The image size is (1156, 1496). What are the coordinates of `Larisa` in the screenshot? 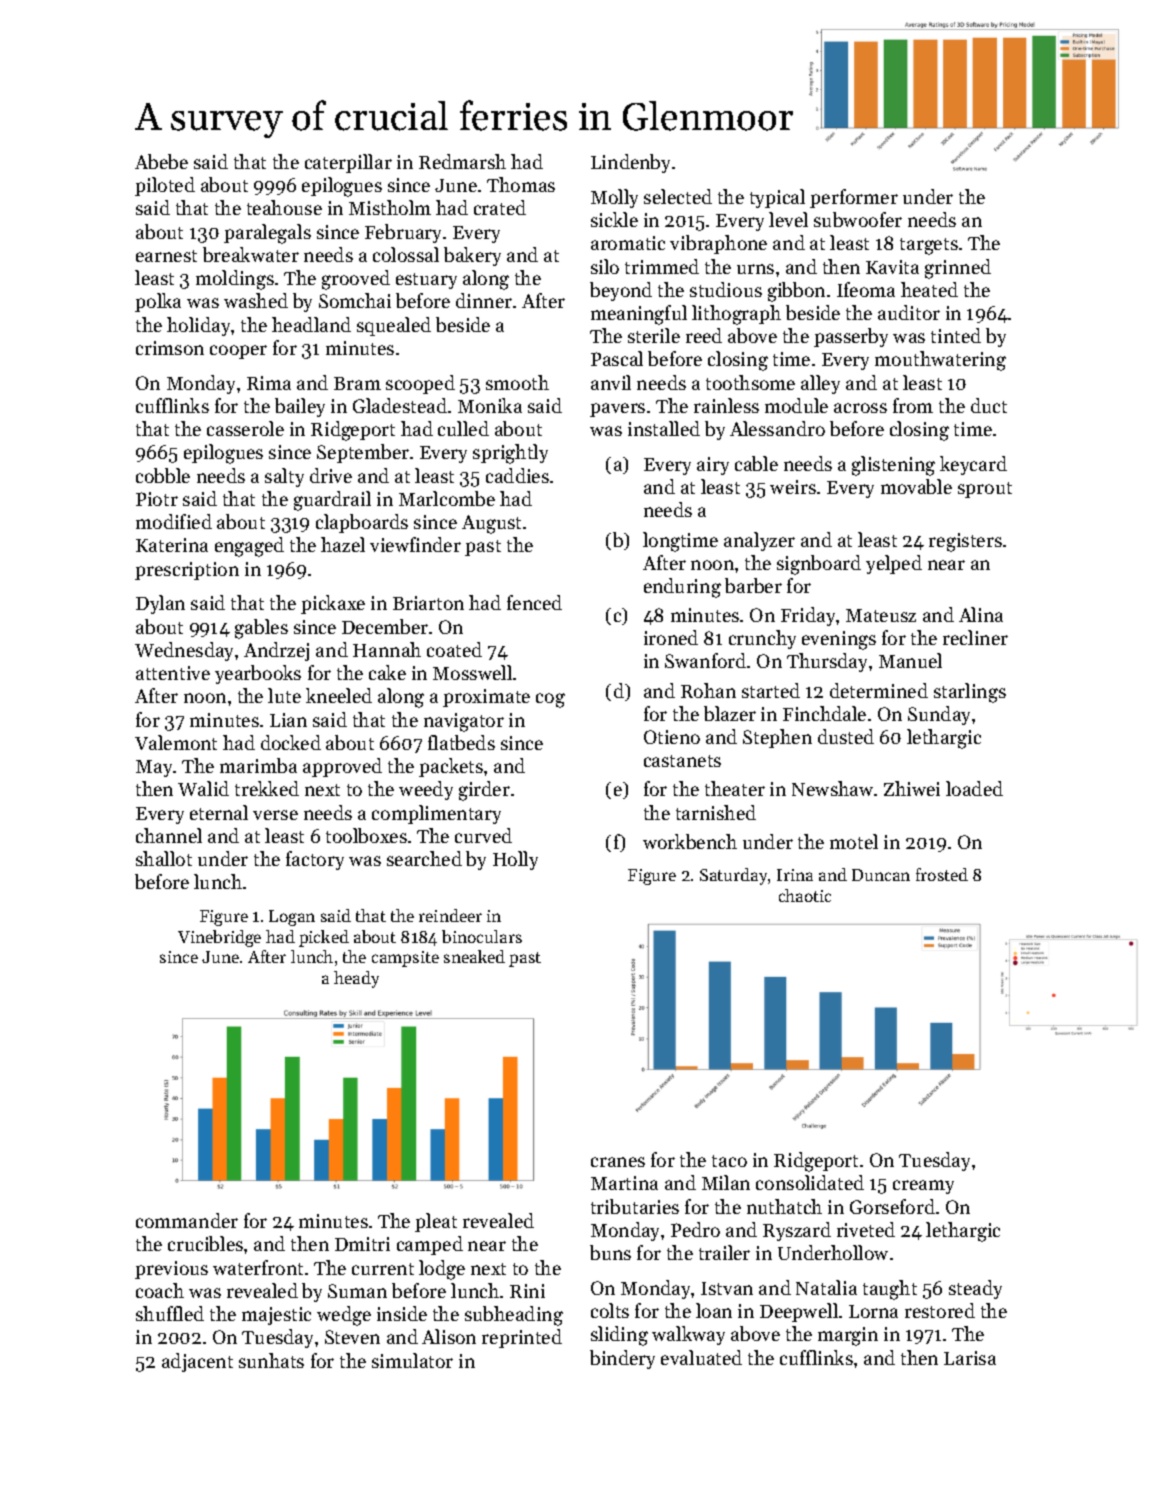 It's located at (970, 1358).
